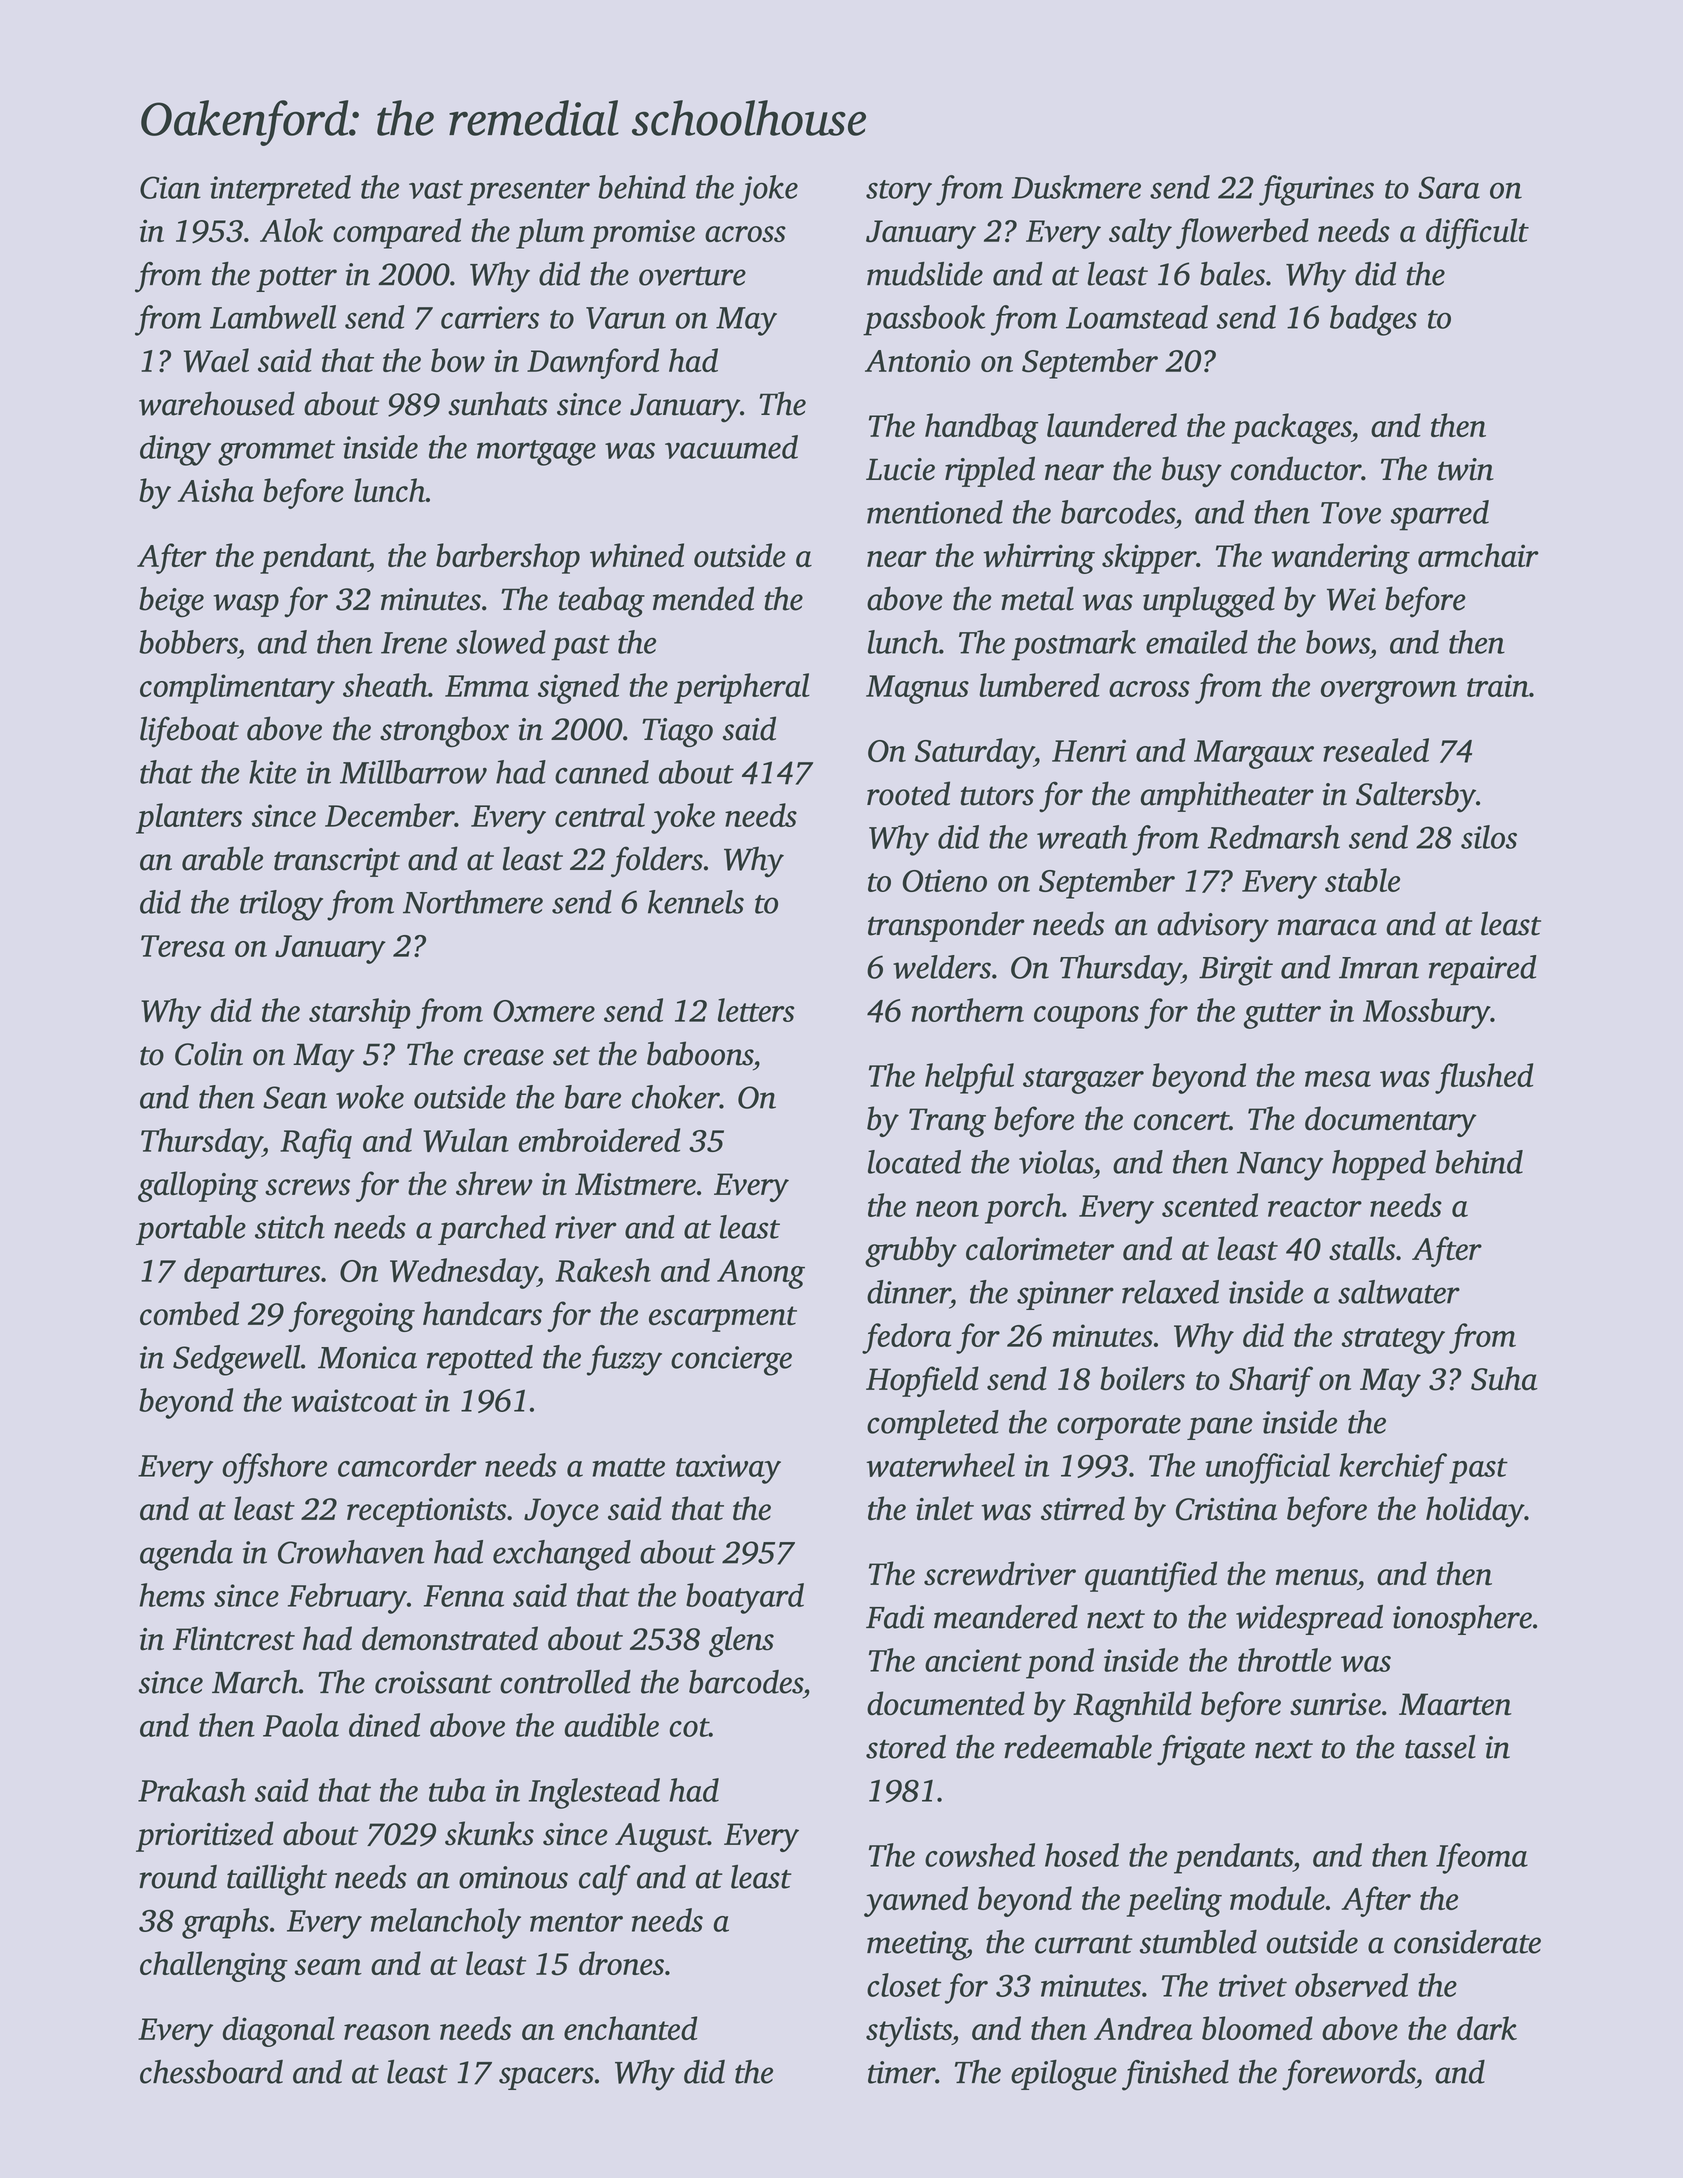 The width and height of the screenshot is (1683, 2178). I want to click on overgrown, so click(1389, 692).
